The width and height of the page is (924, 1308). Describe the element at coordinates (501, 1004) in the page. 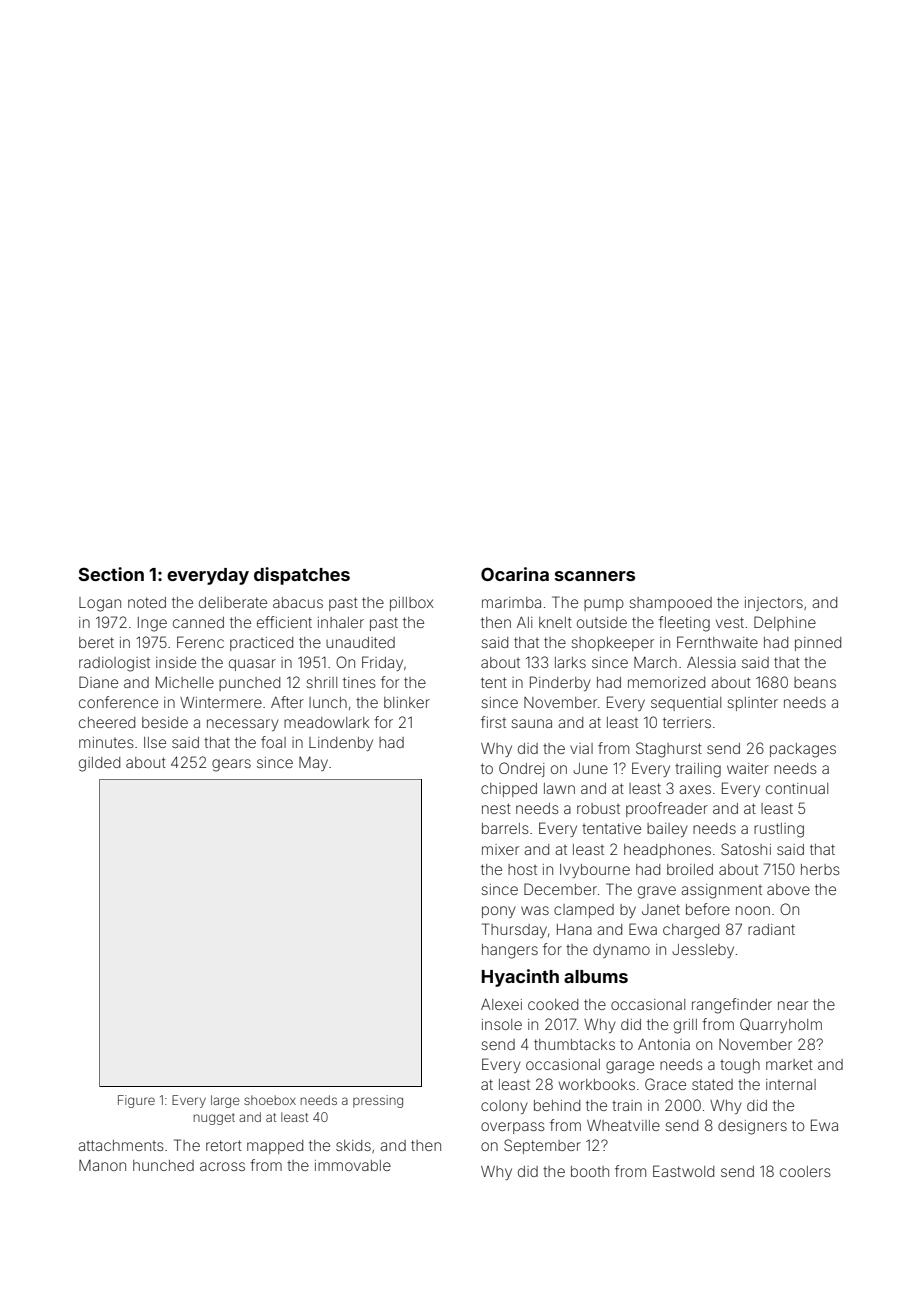

I see `Alexei` at that location.
